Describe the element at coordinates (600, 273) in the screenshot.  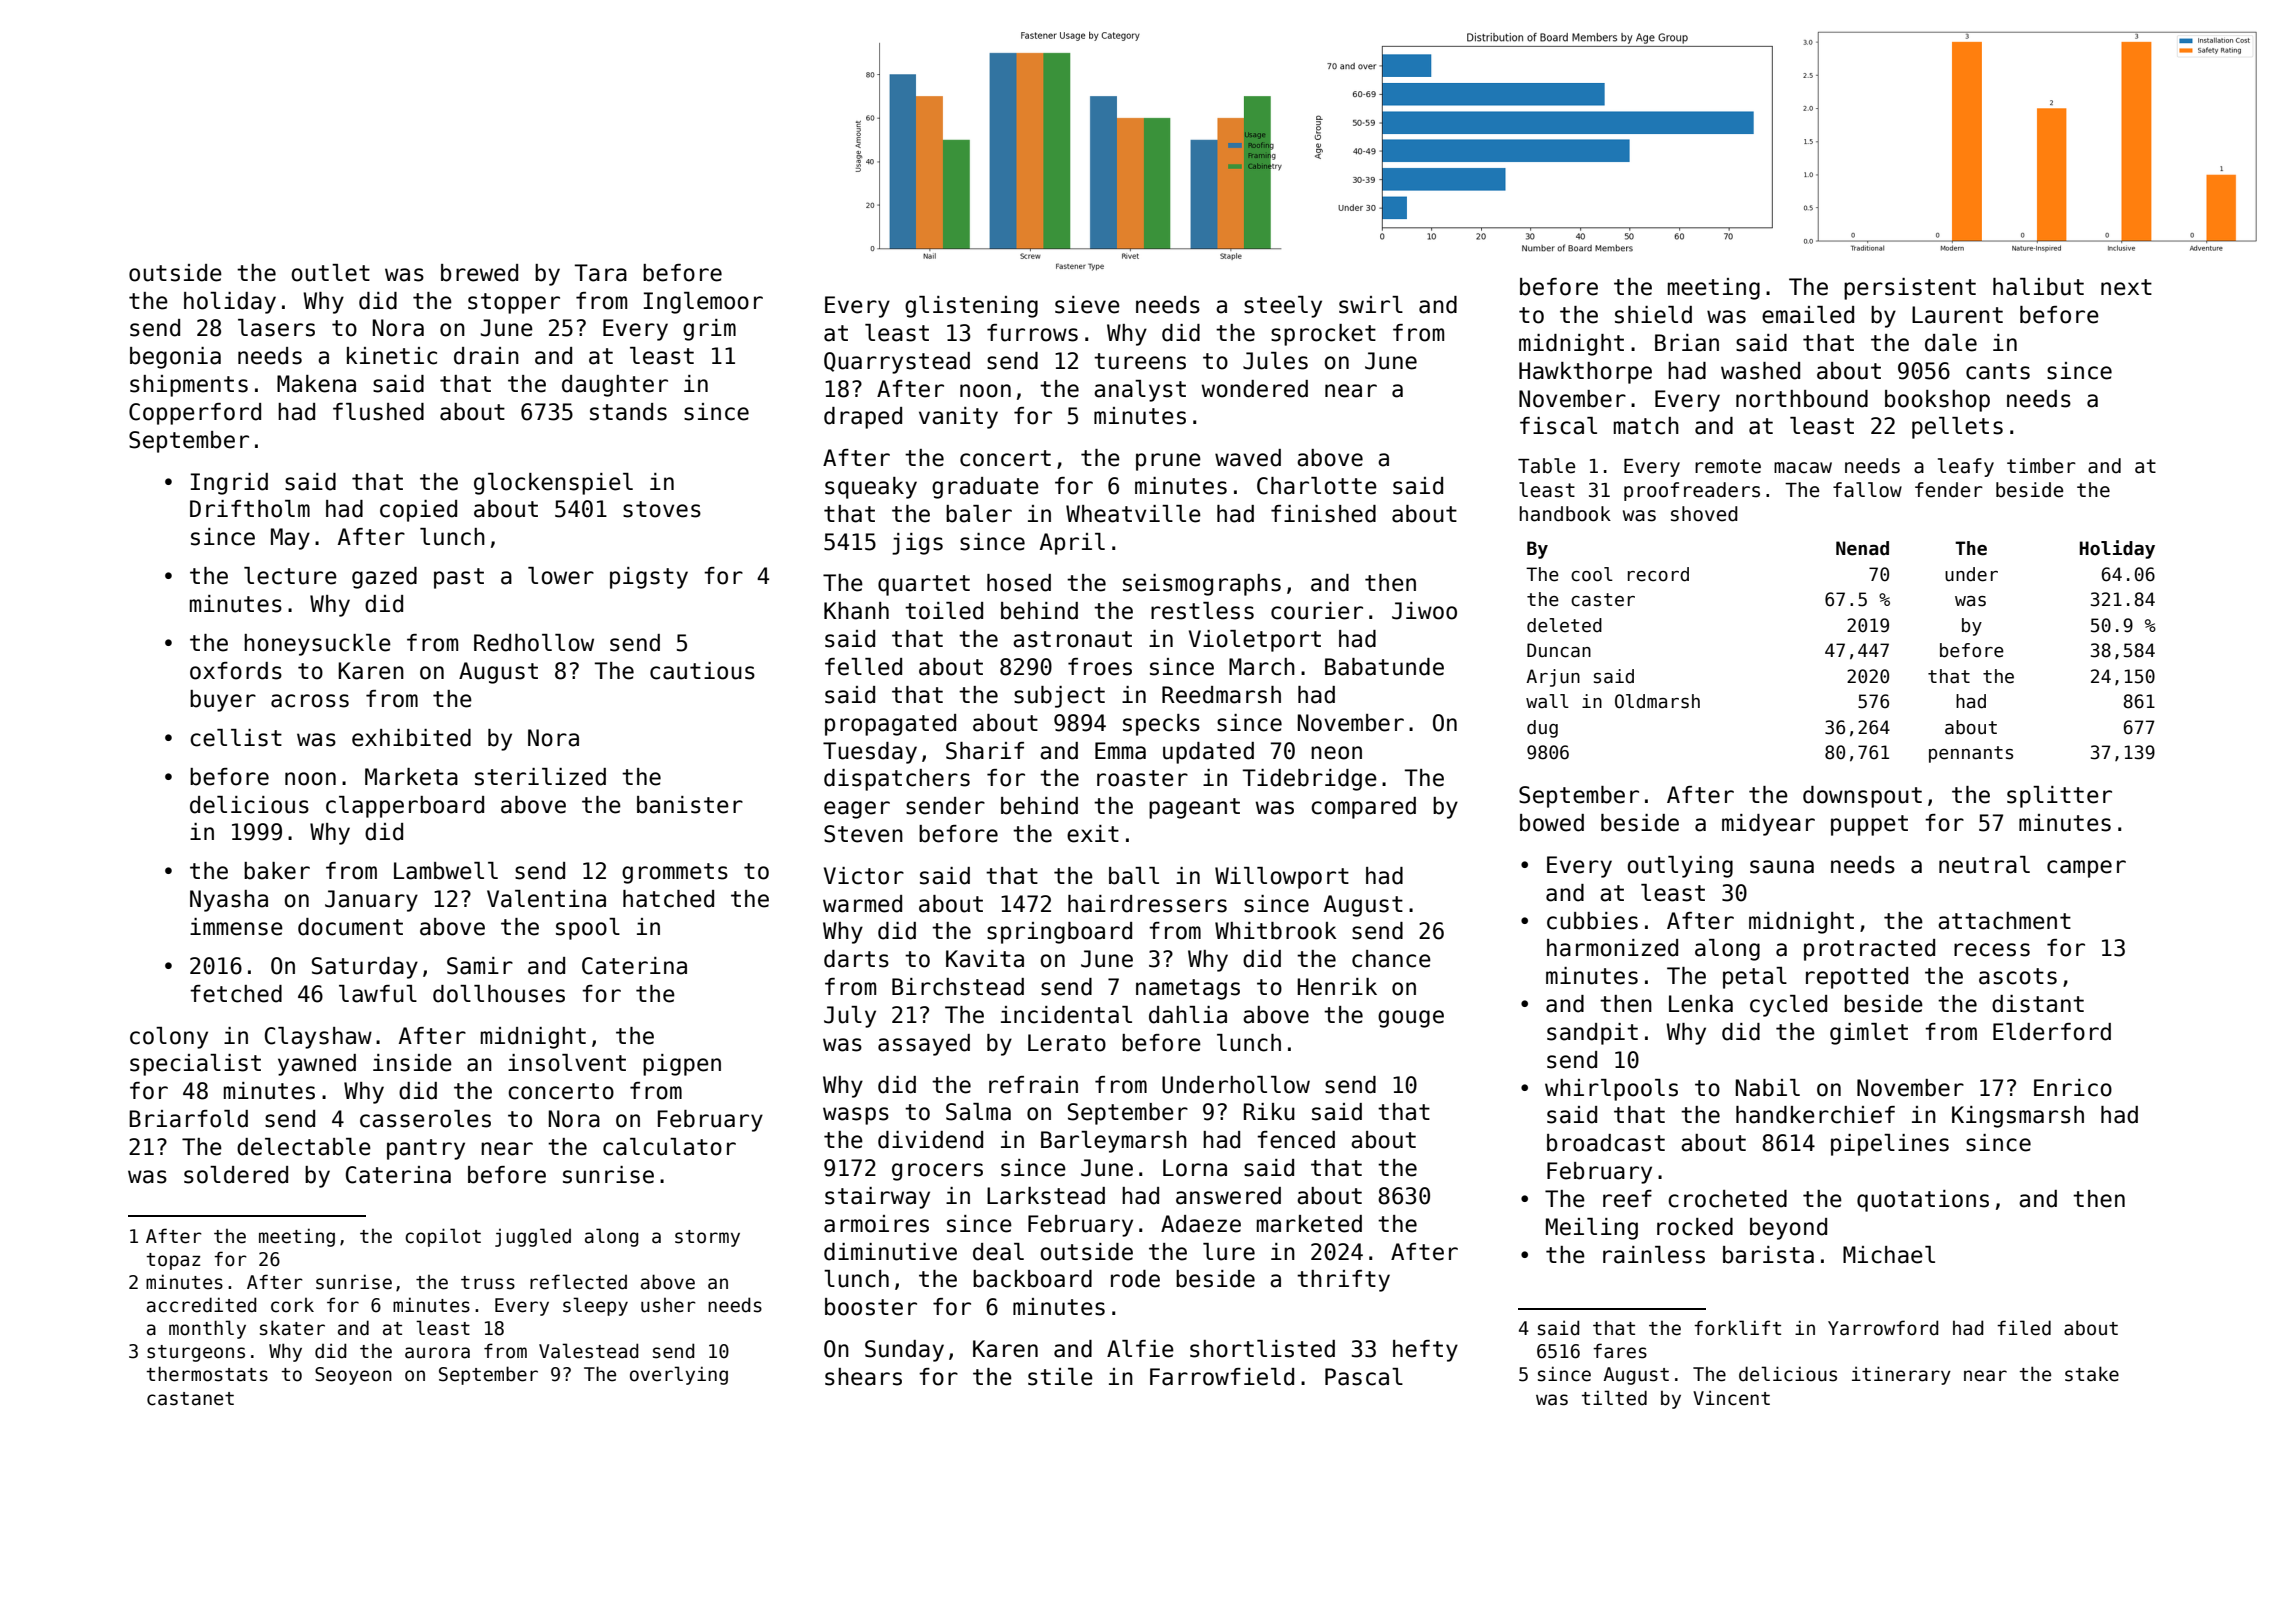
I see `Tara` at that location.
